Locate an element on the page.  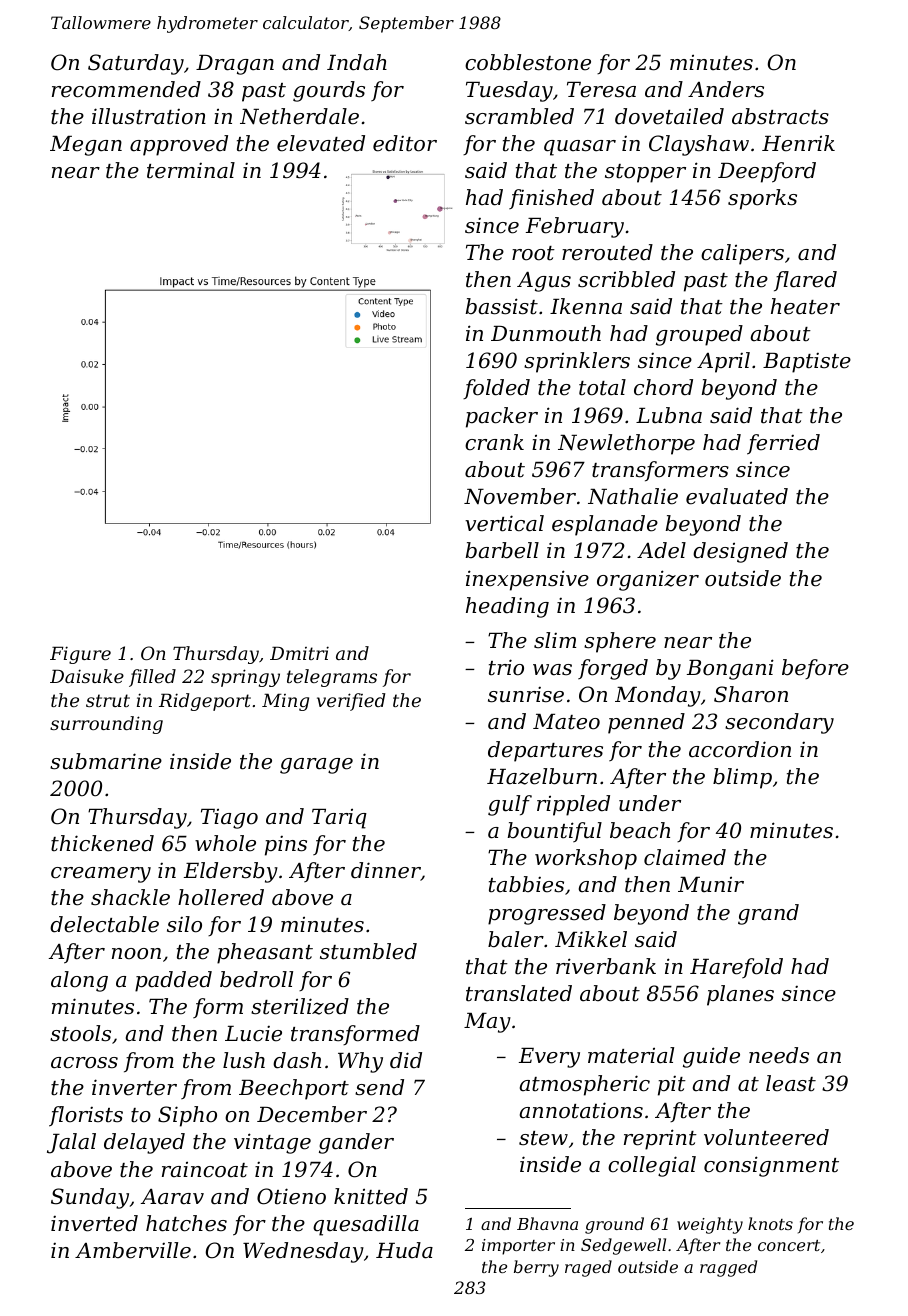
recommended is located at coordinates (126, 89).
